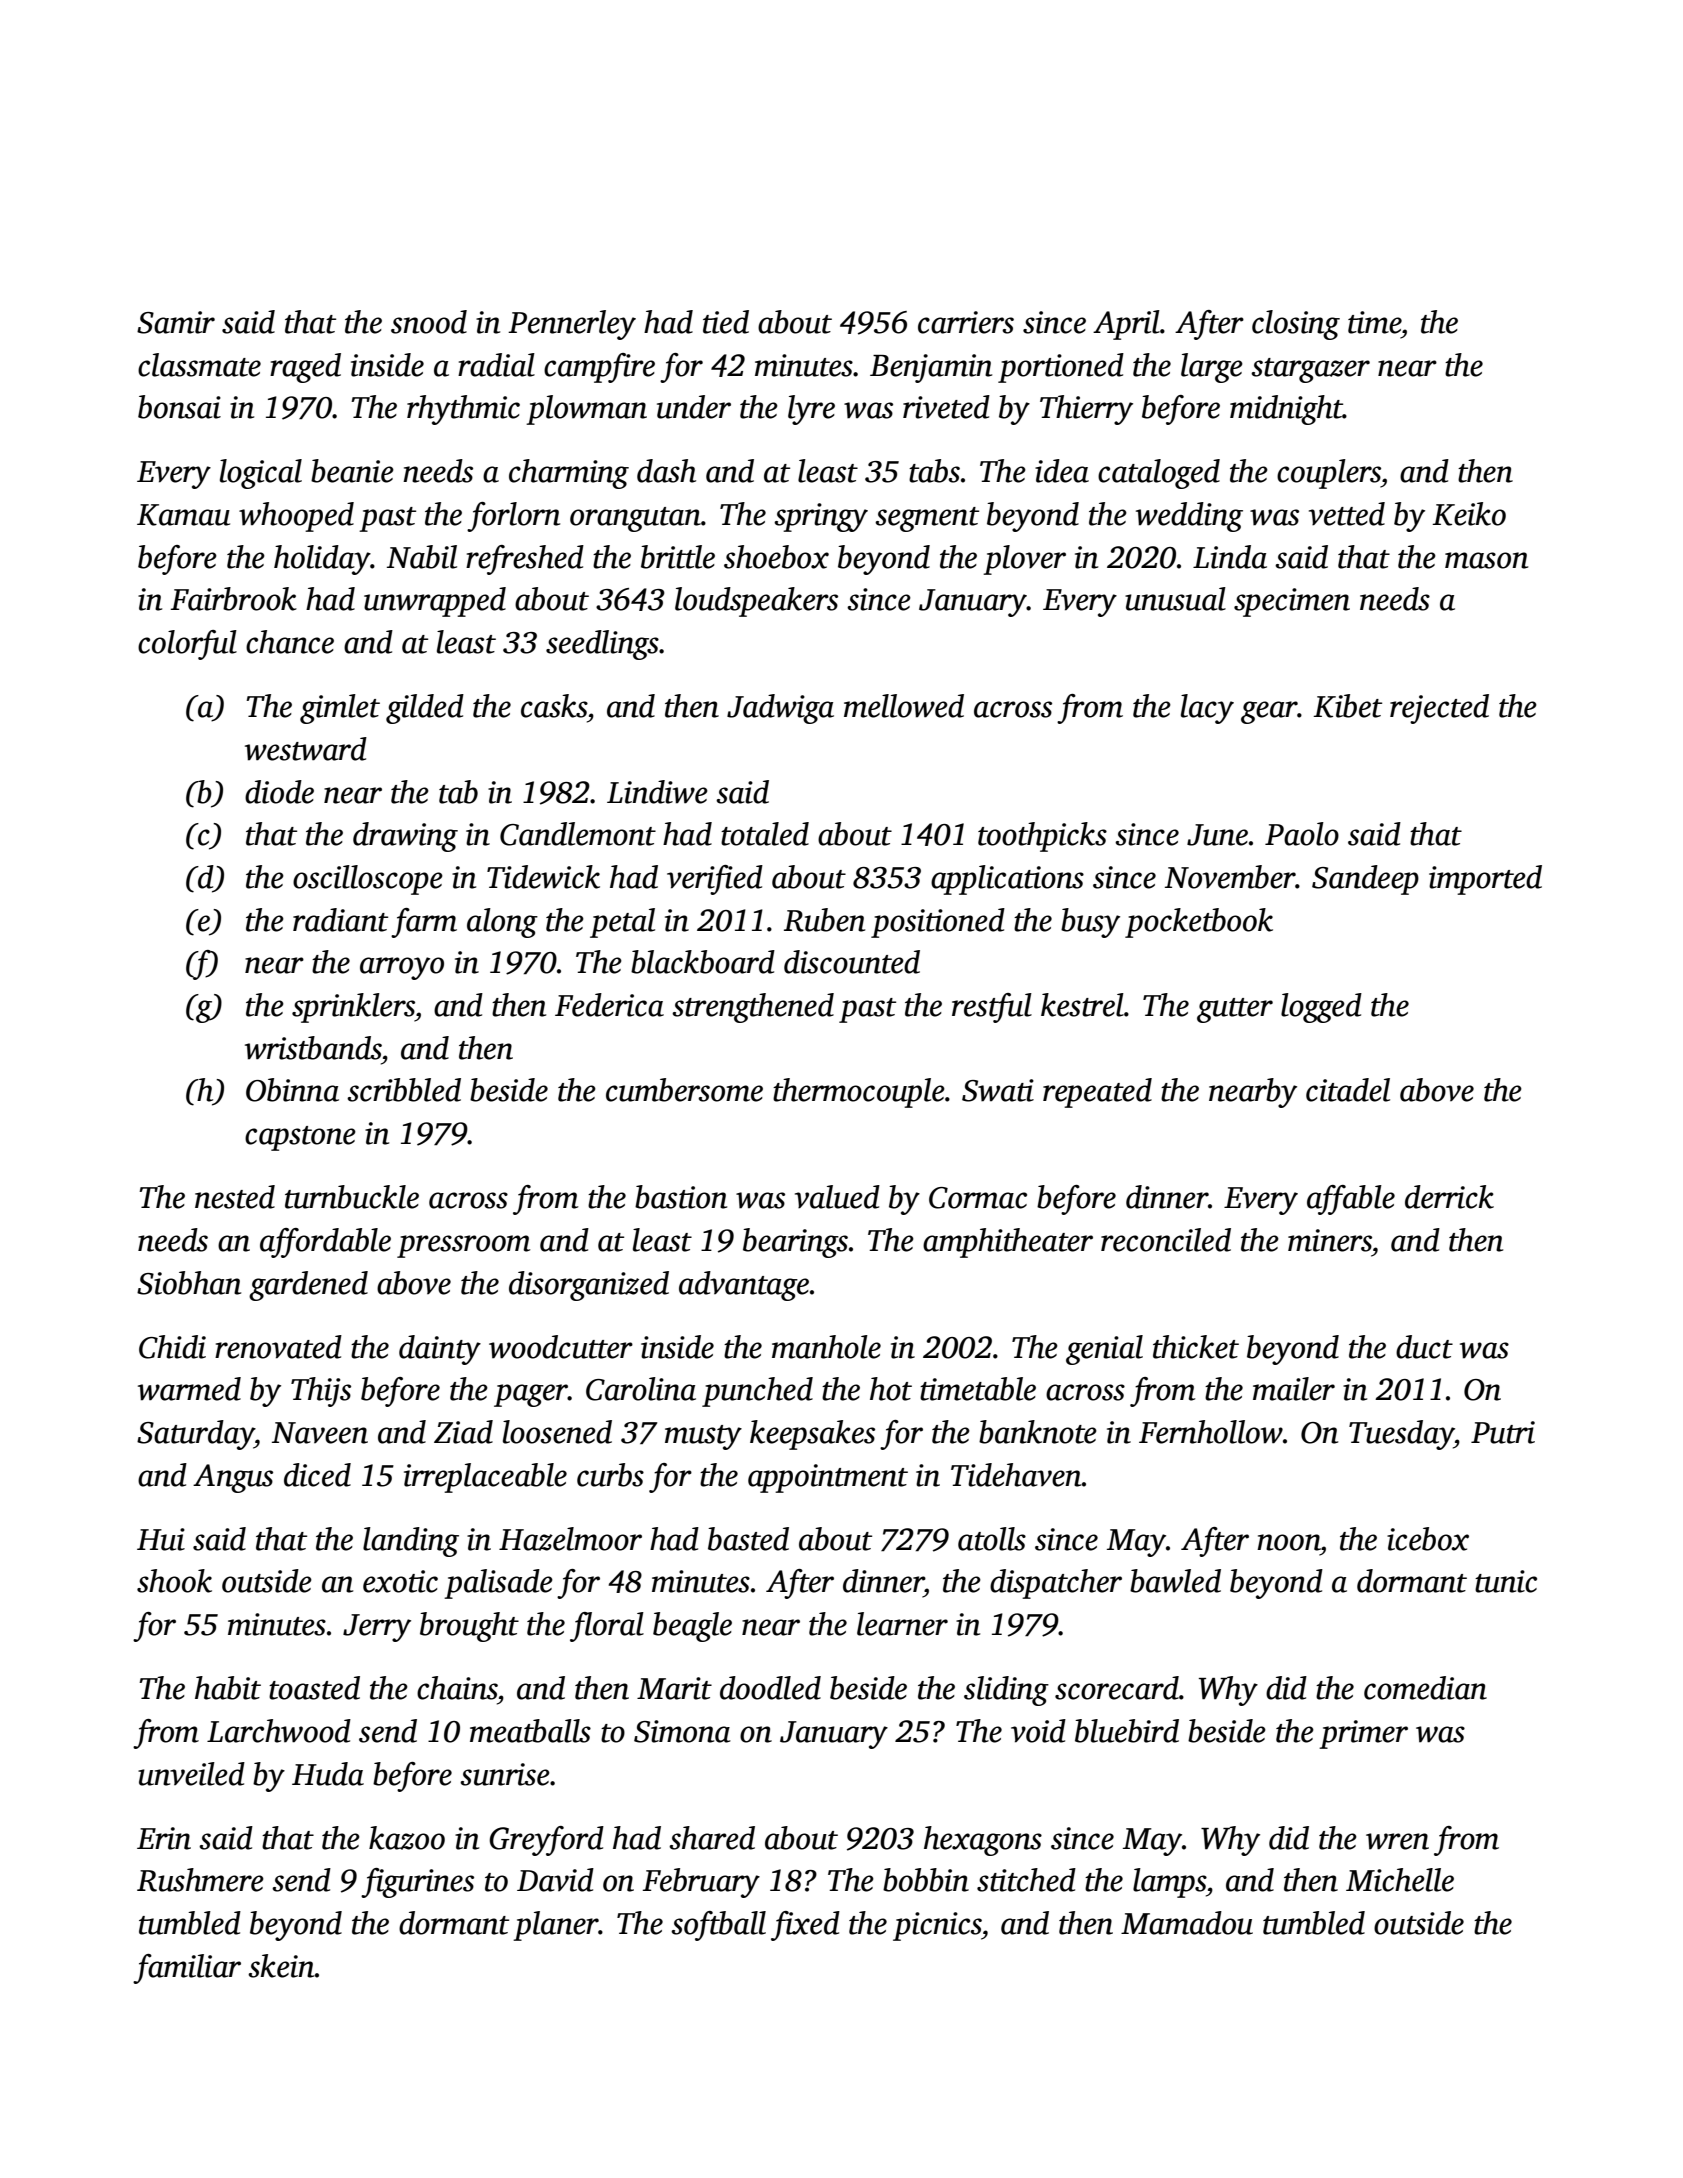 The height and width of the image is (2178, 1683). What do you see at coordinates (1288, 1542) in the image?
I see `noon` at bounding box center [1288, 1542].
